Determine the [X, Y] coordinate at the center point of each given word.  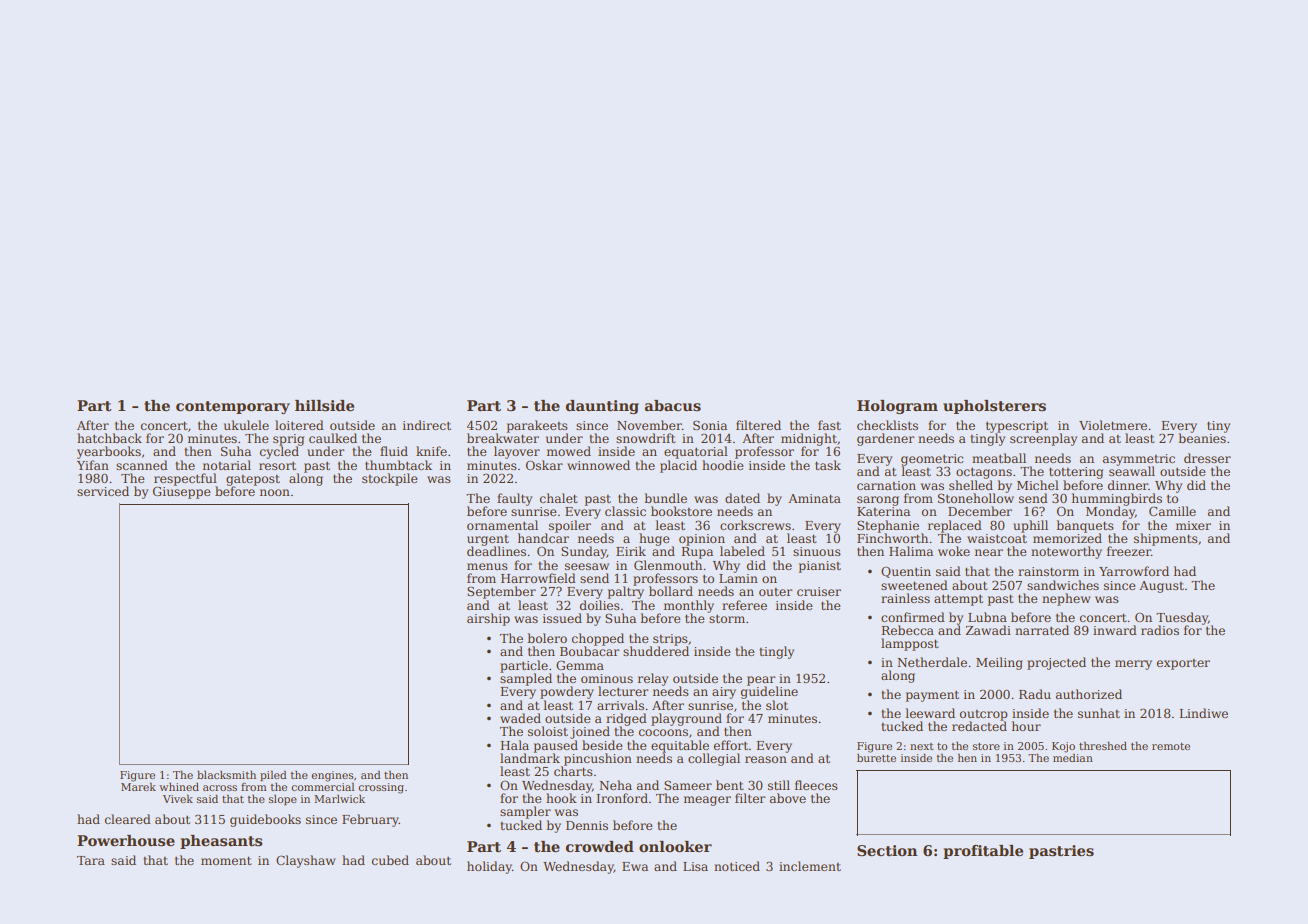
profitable [983, 852]
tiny [1218, 427]
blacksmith [226, 775]
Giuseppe [182, 492]
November [649, 425]
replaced [955, 526]
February [370, 820]
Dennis [587, 825]
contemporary [233, 407]
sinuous [817, 551]
